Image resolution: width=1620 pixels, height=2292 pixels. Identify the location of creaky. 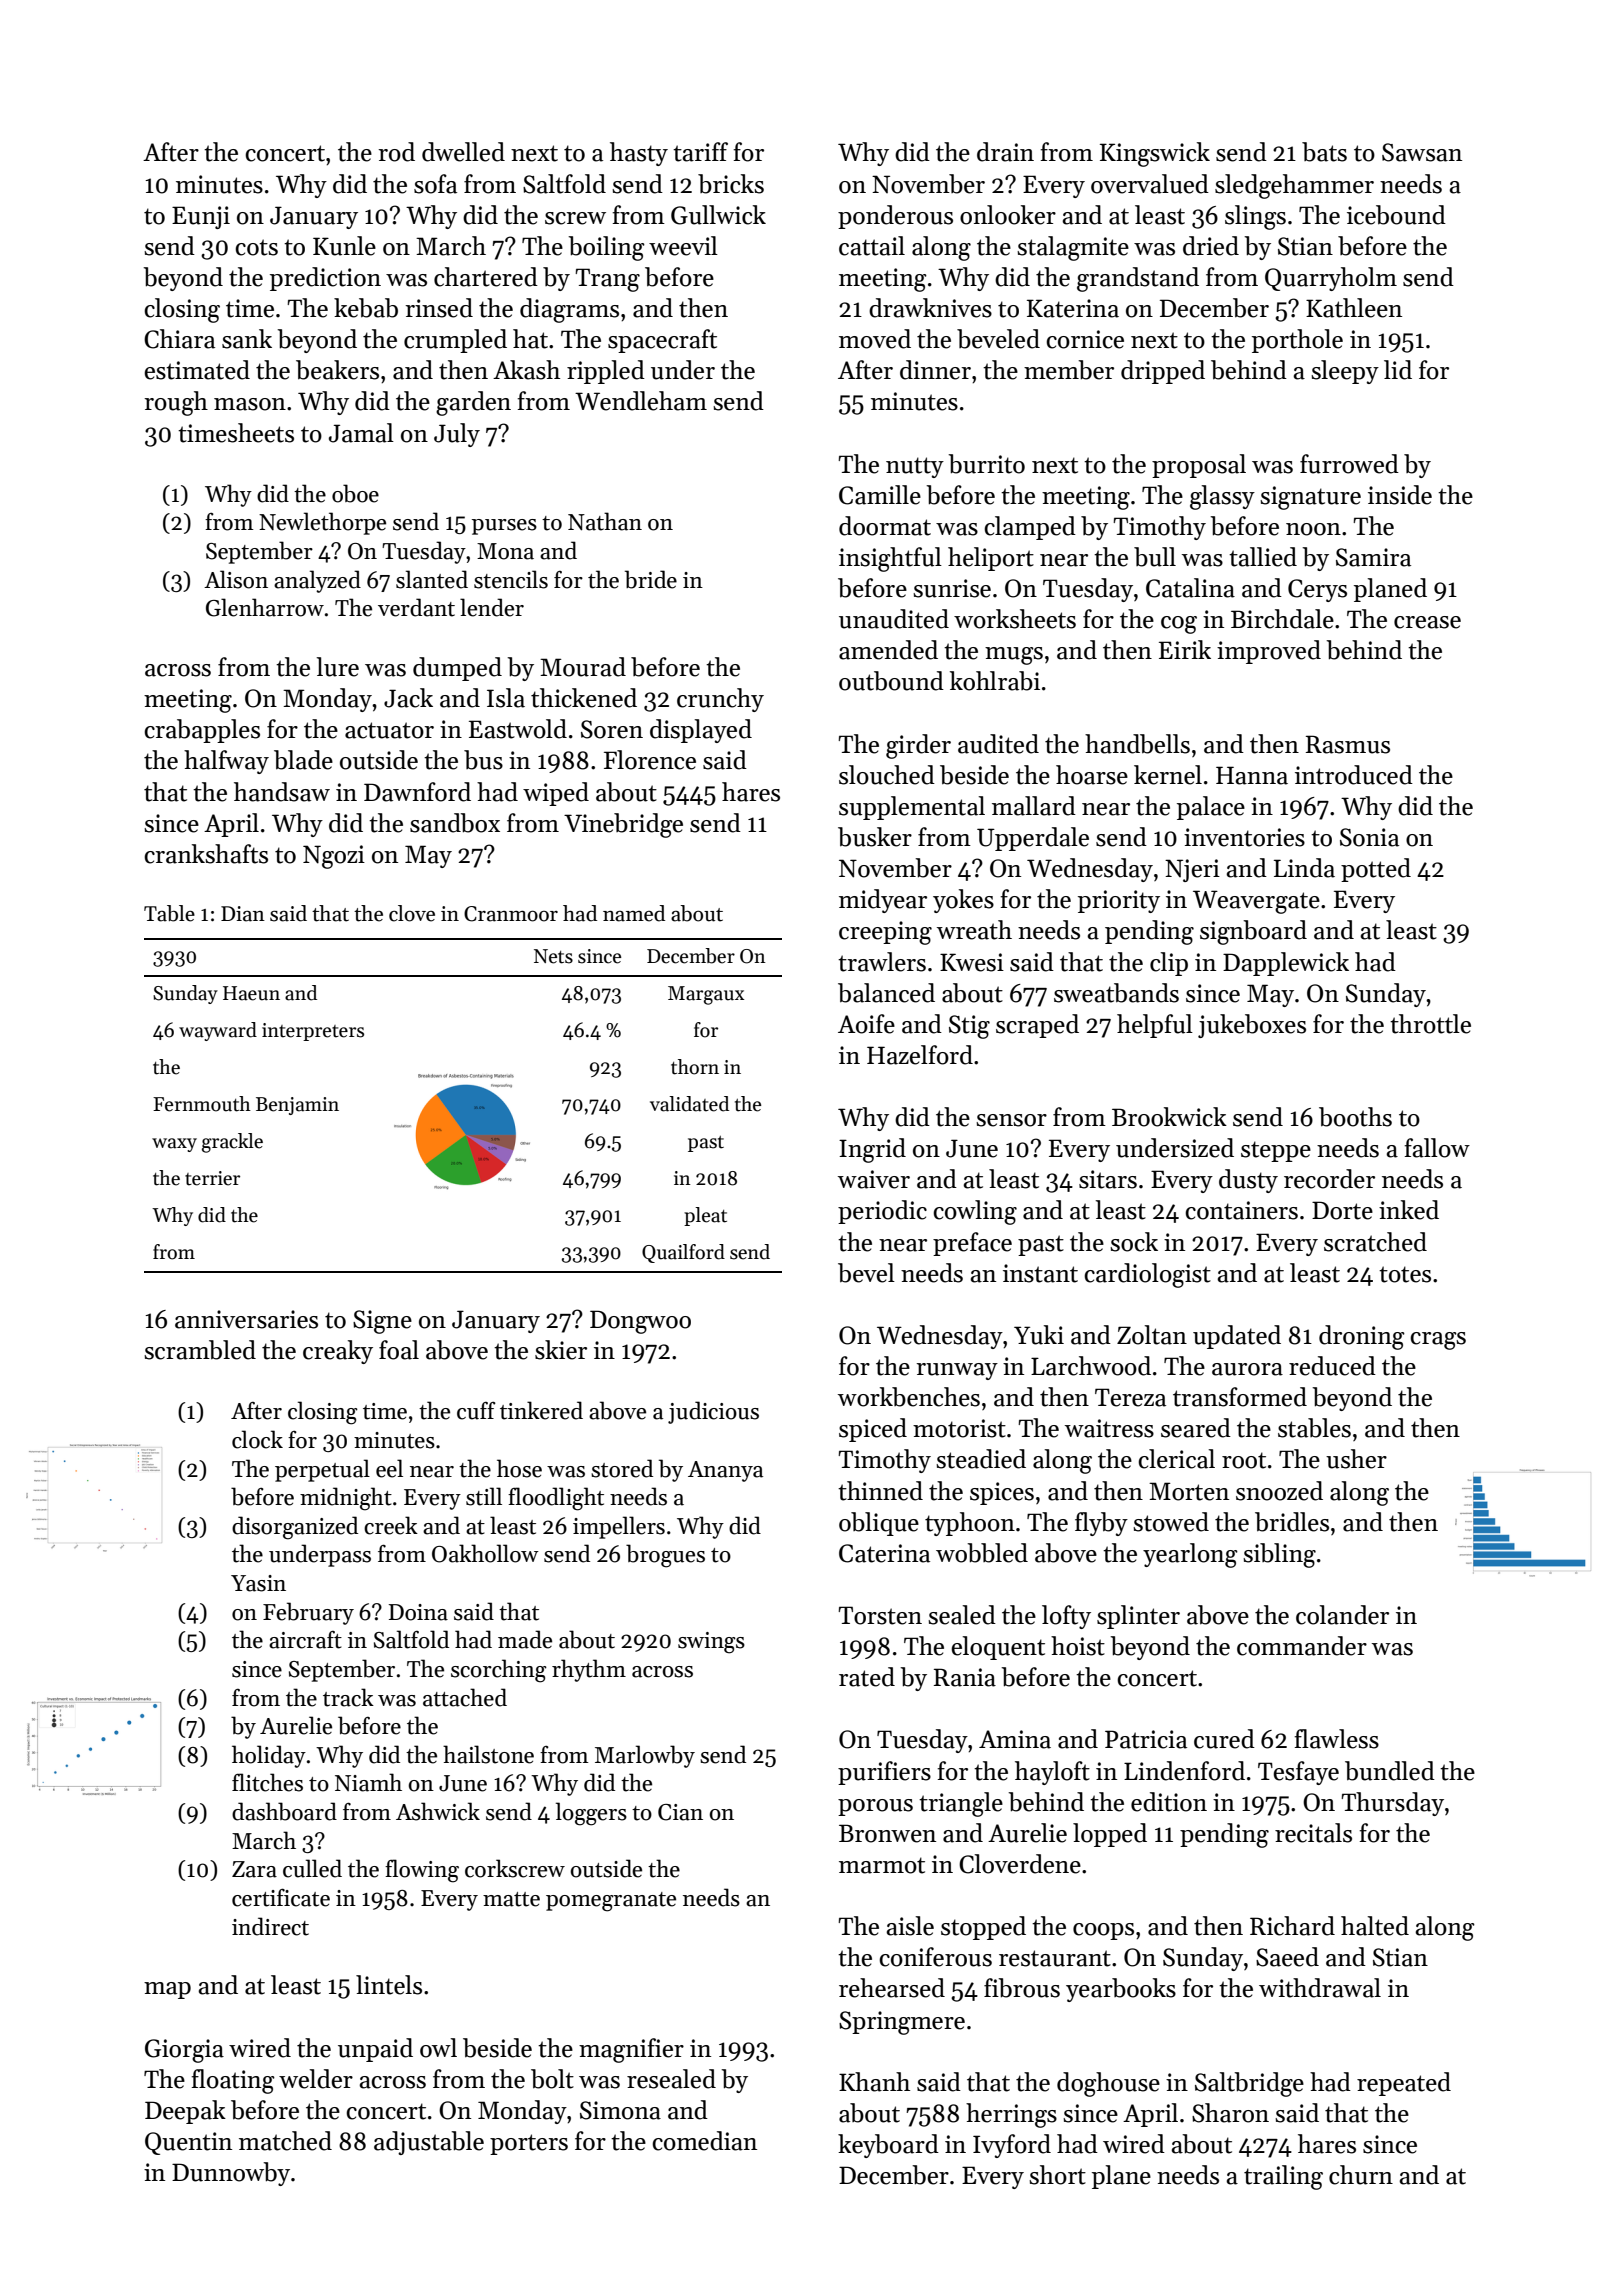
(338, 1352).
